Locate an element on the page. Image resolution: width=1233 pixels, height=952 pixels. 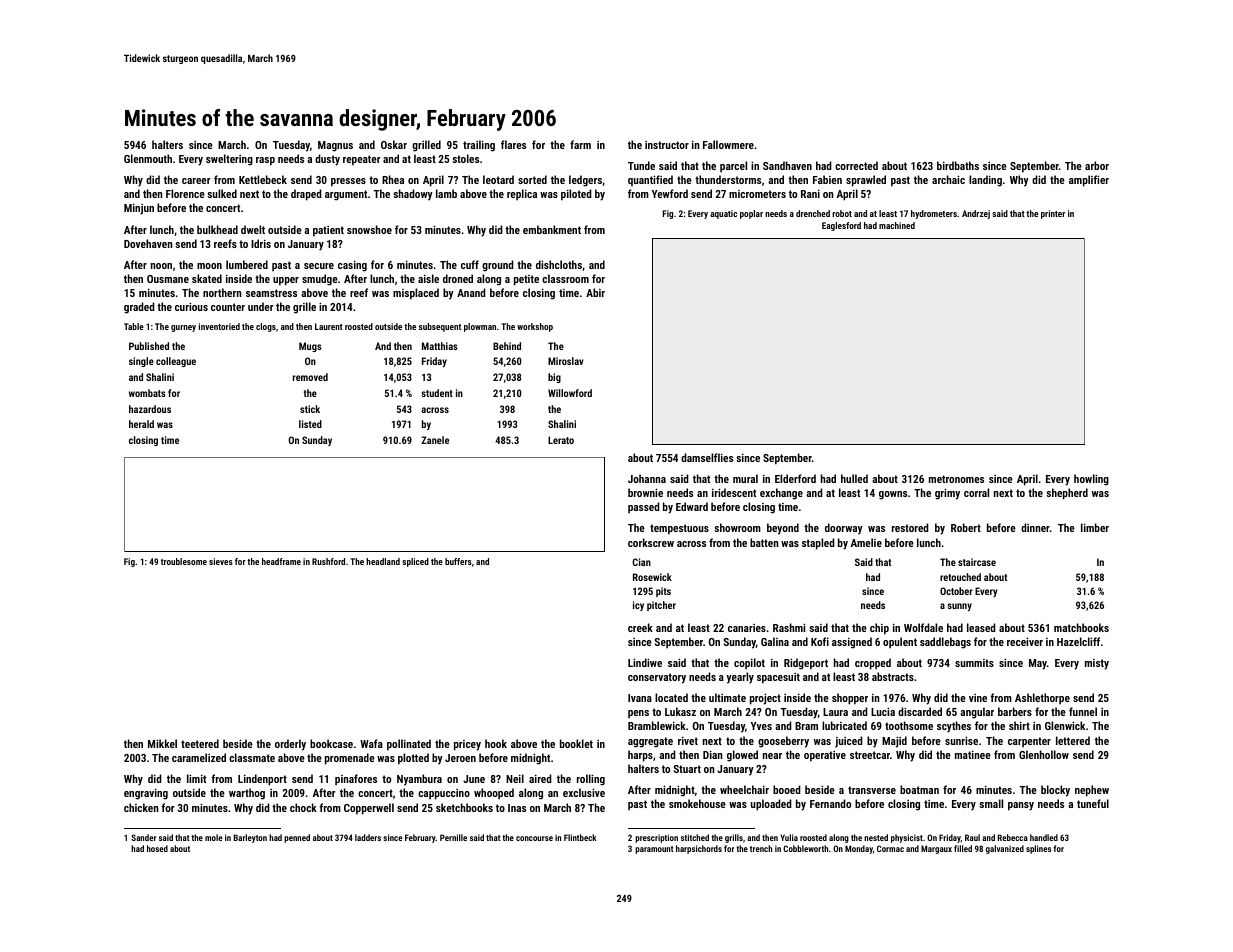
tuneful is located at coordinates (1093, 803).
